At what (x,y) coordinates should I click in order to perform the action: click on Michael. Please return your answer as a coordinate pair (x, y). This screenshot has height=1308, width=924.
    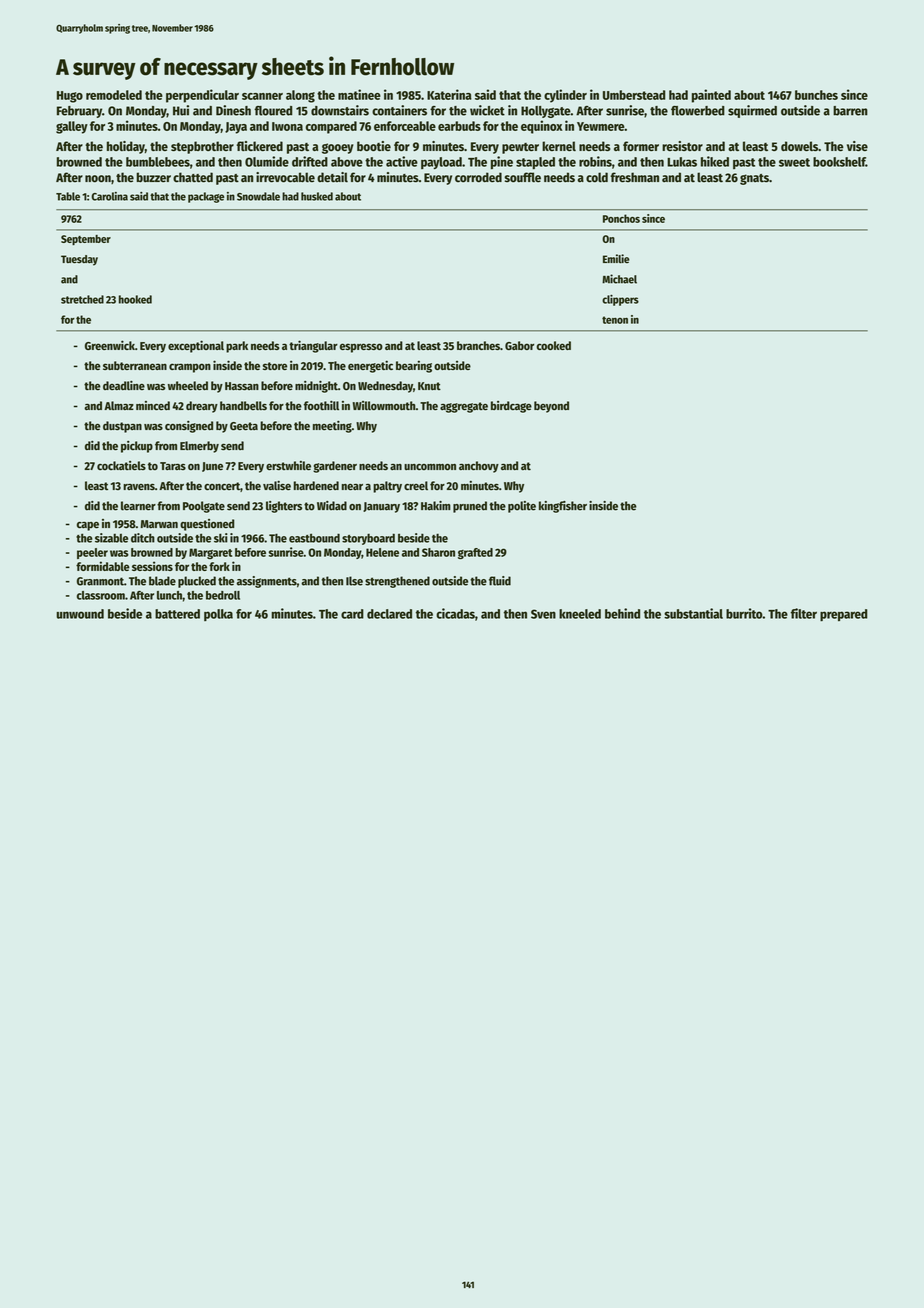
    Looking at the image, I should click on (619, 279).
